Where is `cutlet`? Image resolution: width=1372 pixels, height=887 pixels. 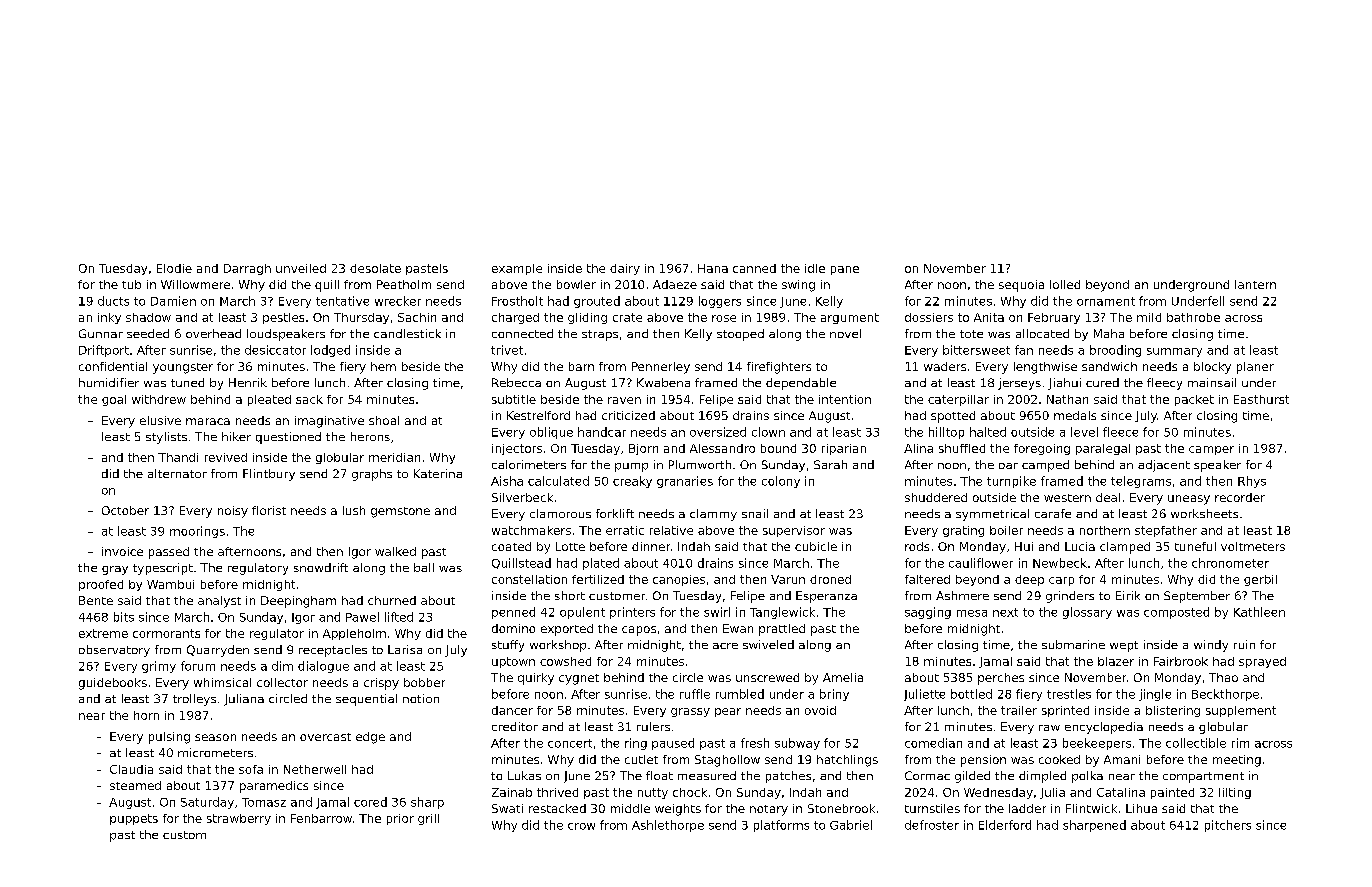 cutlet is located at coordinates (641, 759).
